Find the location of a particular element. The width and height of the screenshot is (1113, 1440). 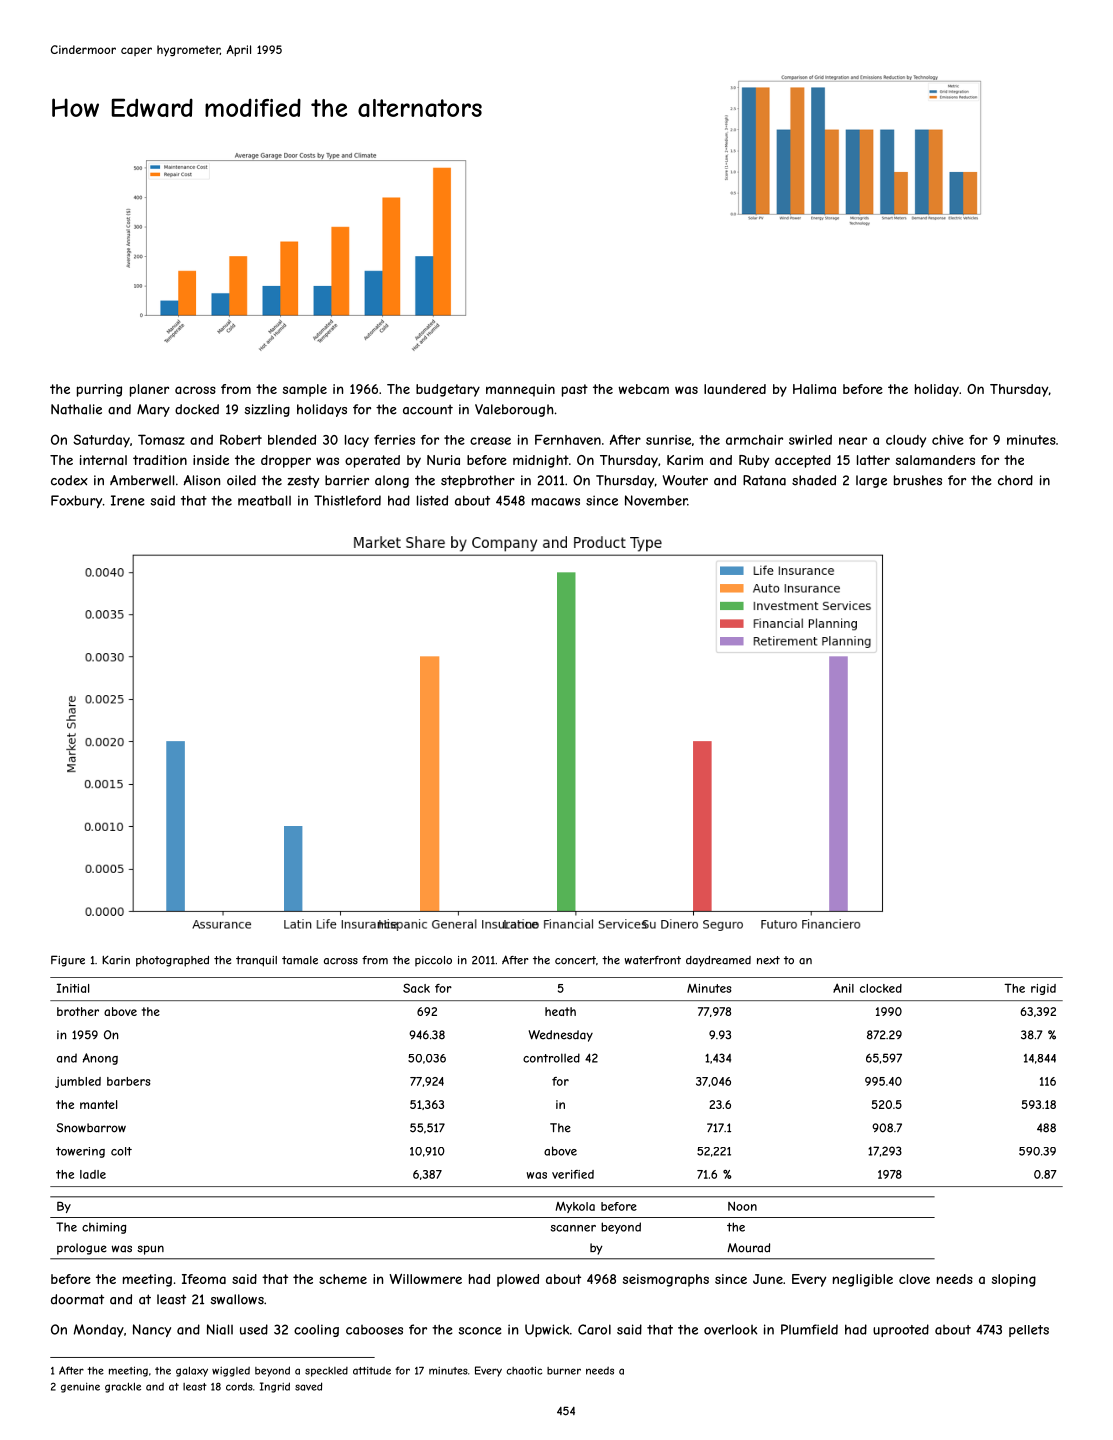

Willowmere is located at coordinates (425, 1279).
